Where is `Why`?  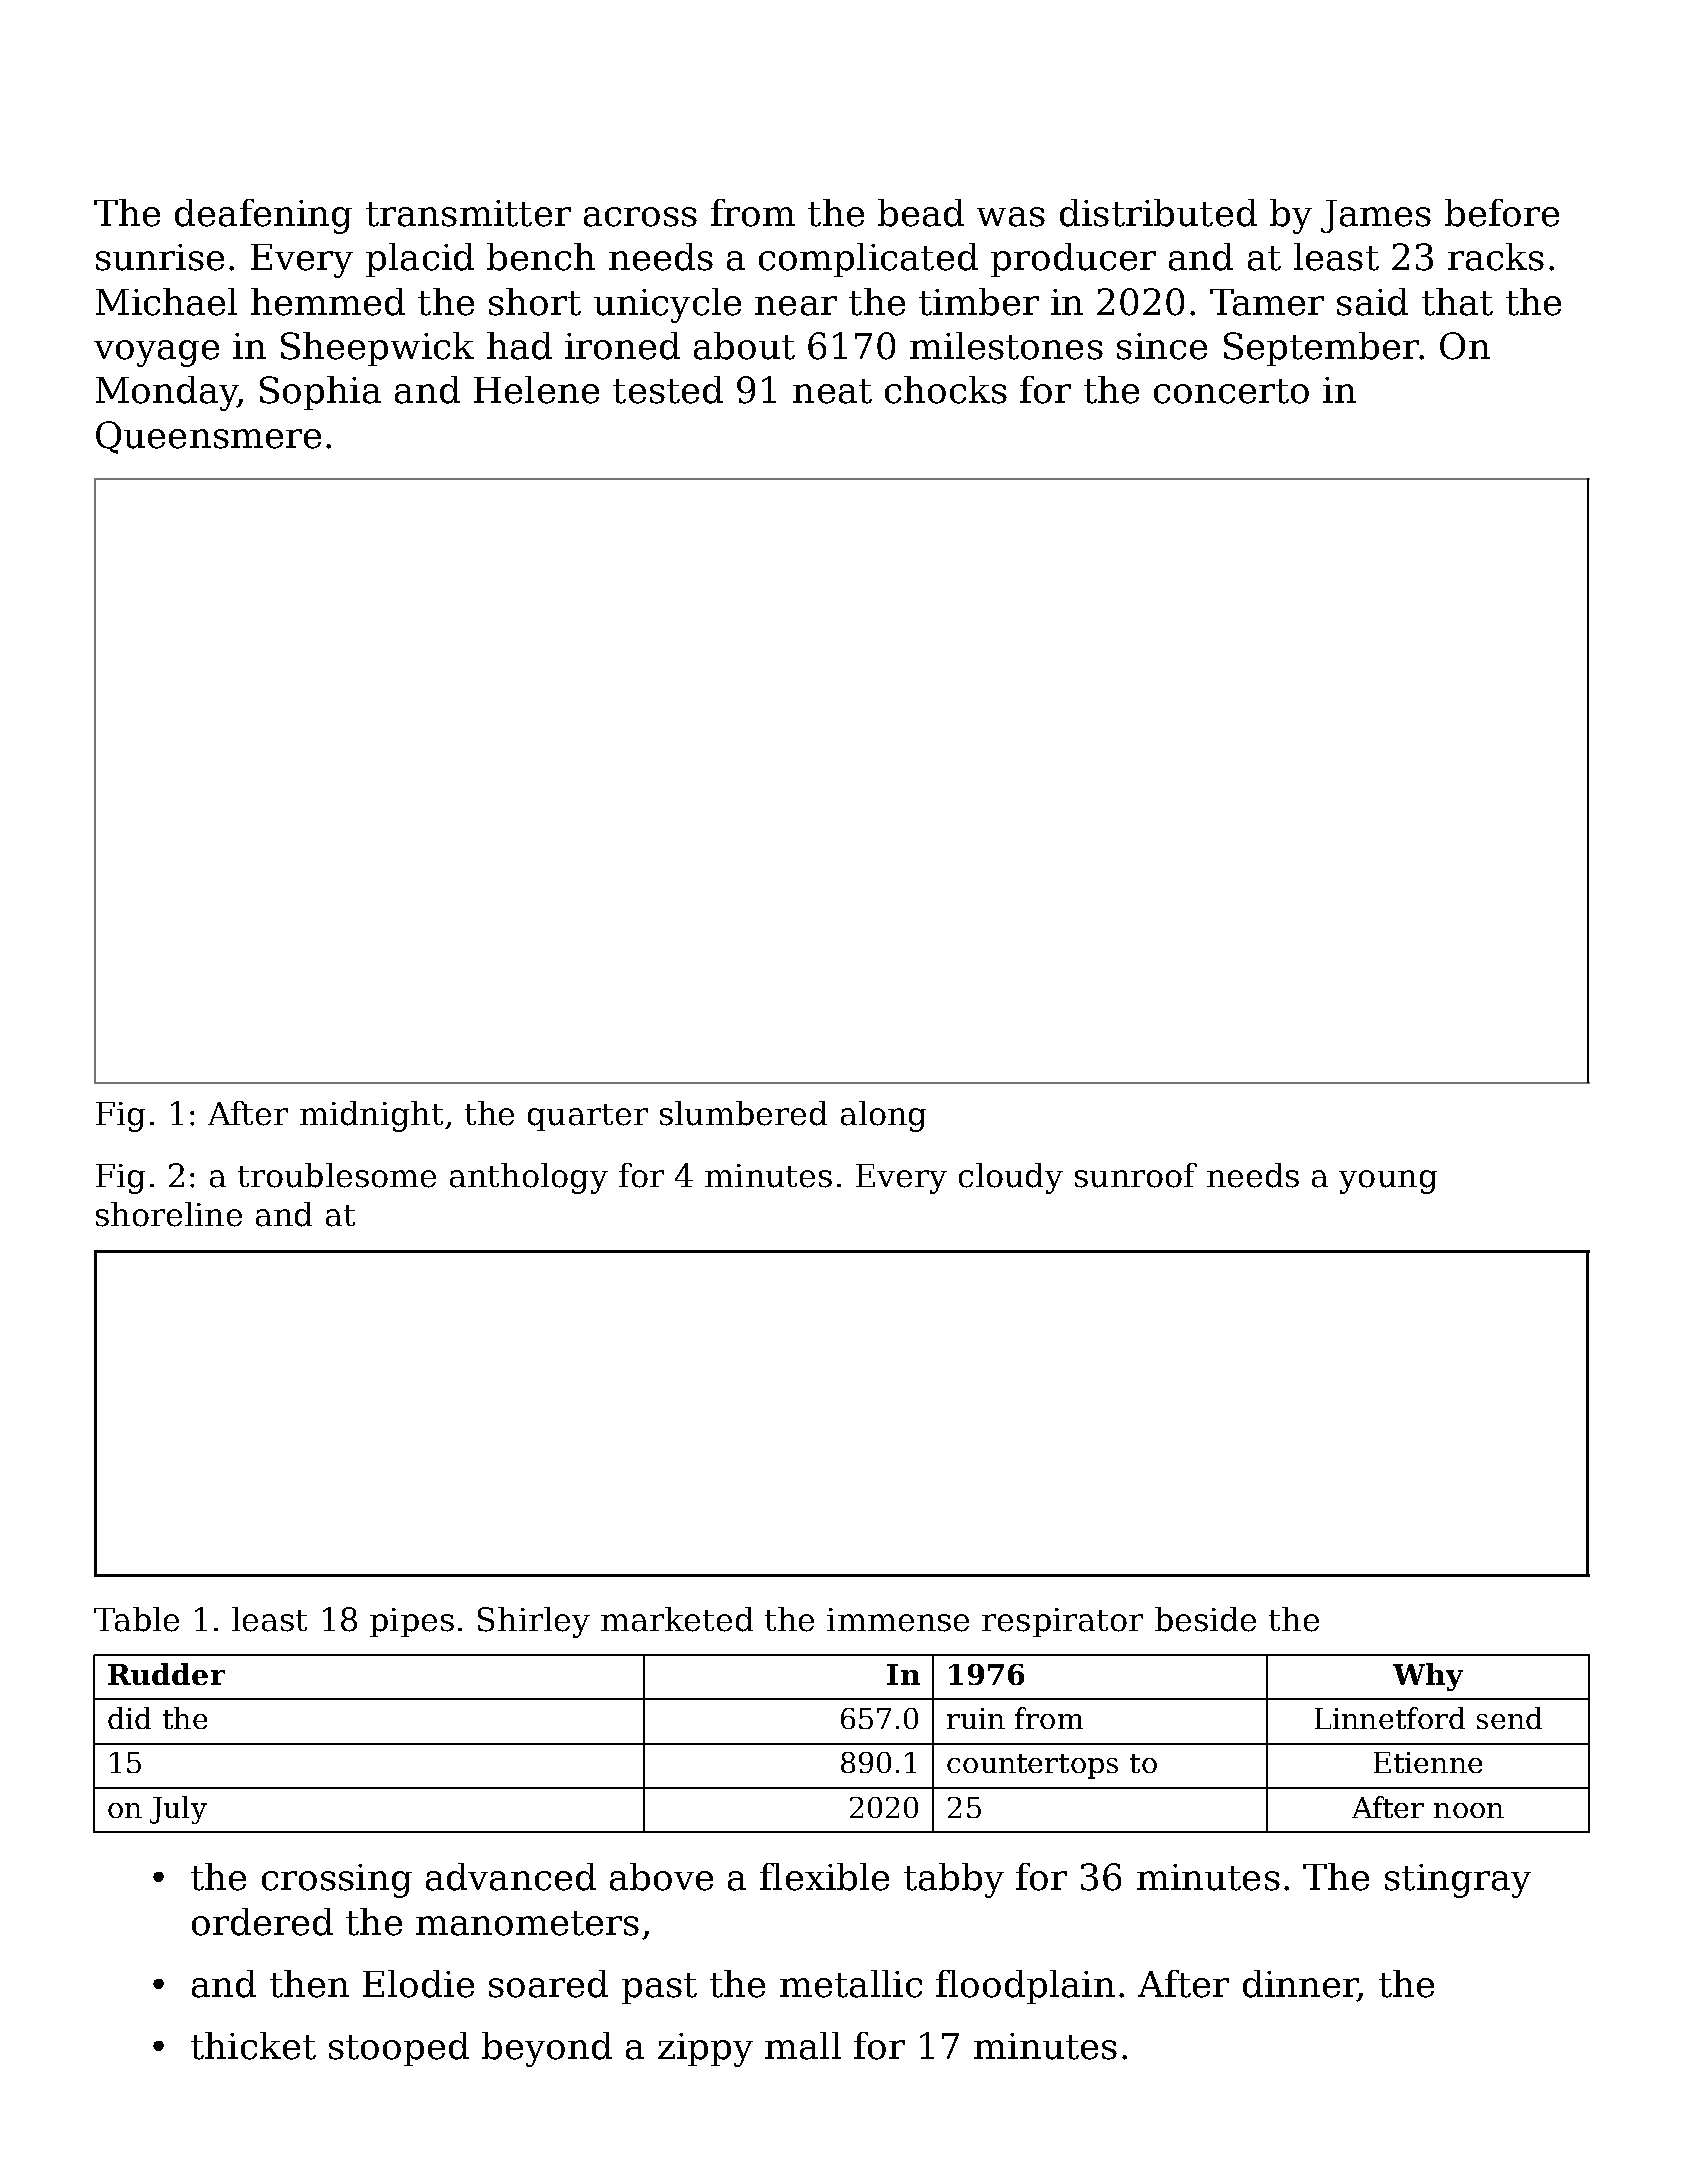
Why is located at coordinates (1428, 1677).
